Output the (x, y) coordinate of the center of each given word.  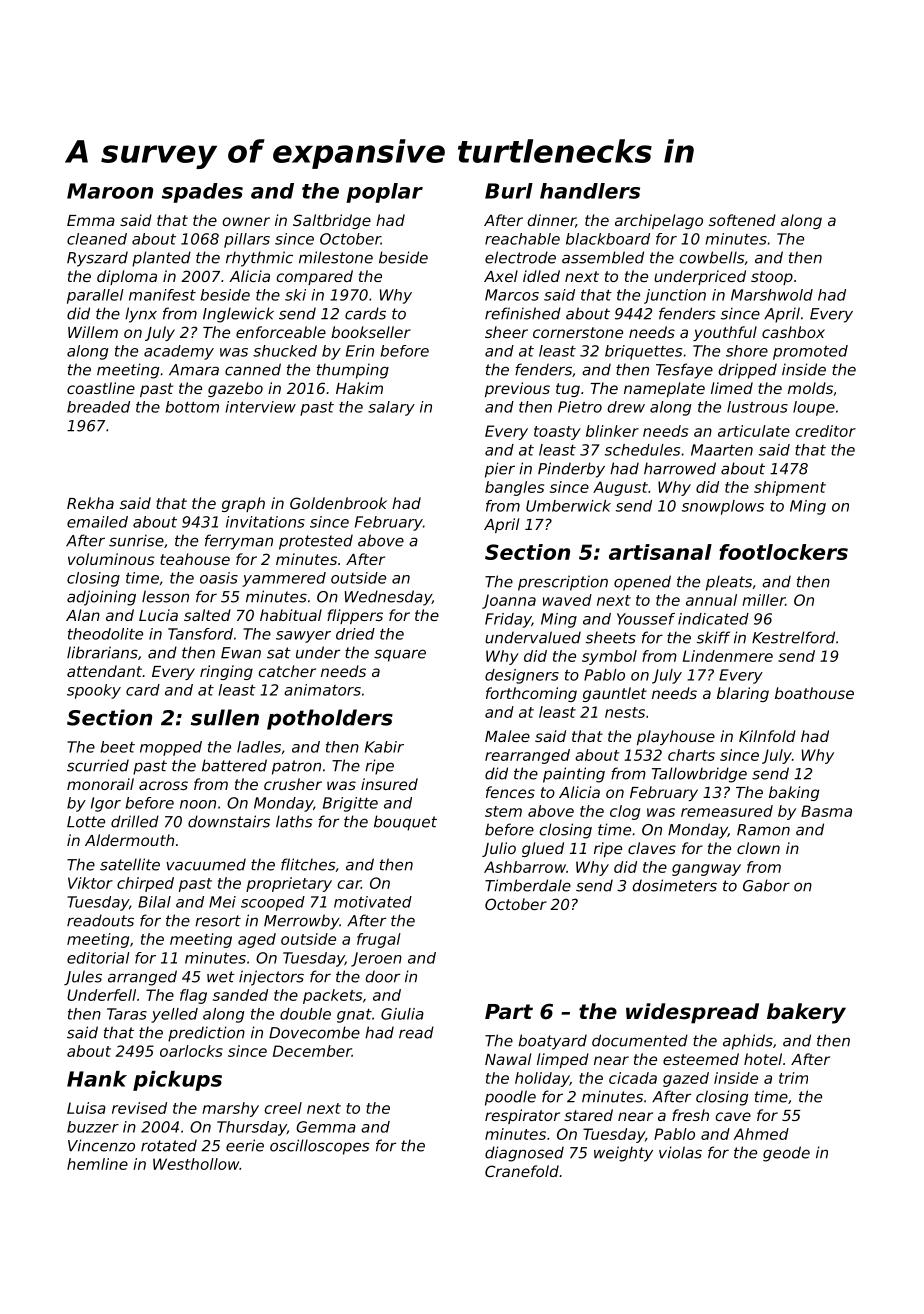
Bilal (154, 902)
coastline (101, 388)
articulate (754, 431)
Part (509, 1012)
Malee (507, 736)
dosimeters (674, 885)
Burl (509, 191)
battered (234, 765)
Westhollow (196, 1164)
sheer (506, 332)
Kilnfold (767, 736)
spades (202, 193)
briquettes (643, 352)
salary (391, 408)
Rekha (90, 503)
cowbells (712, 257)
